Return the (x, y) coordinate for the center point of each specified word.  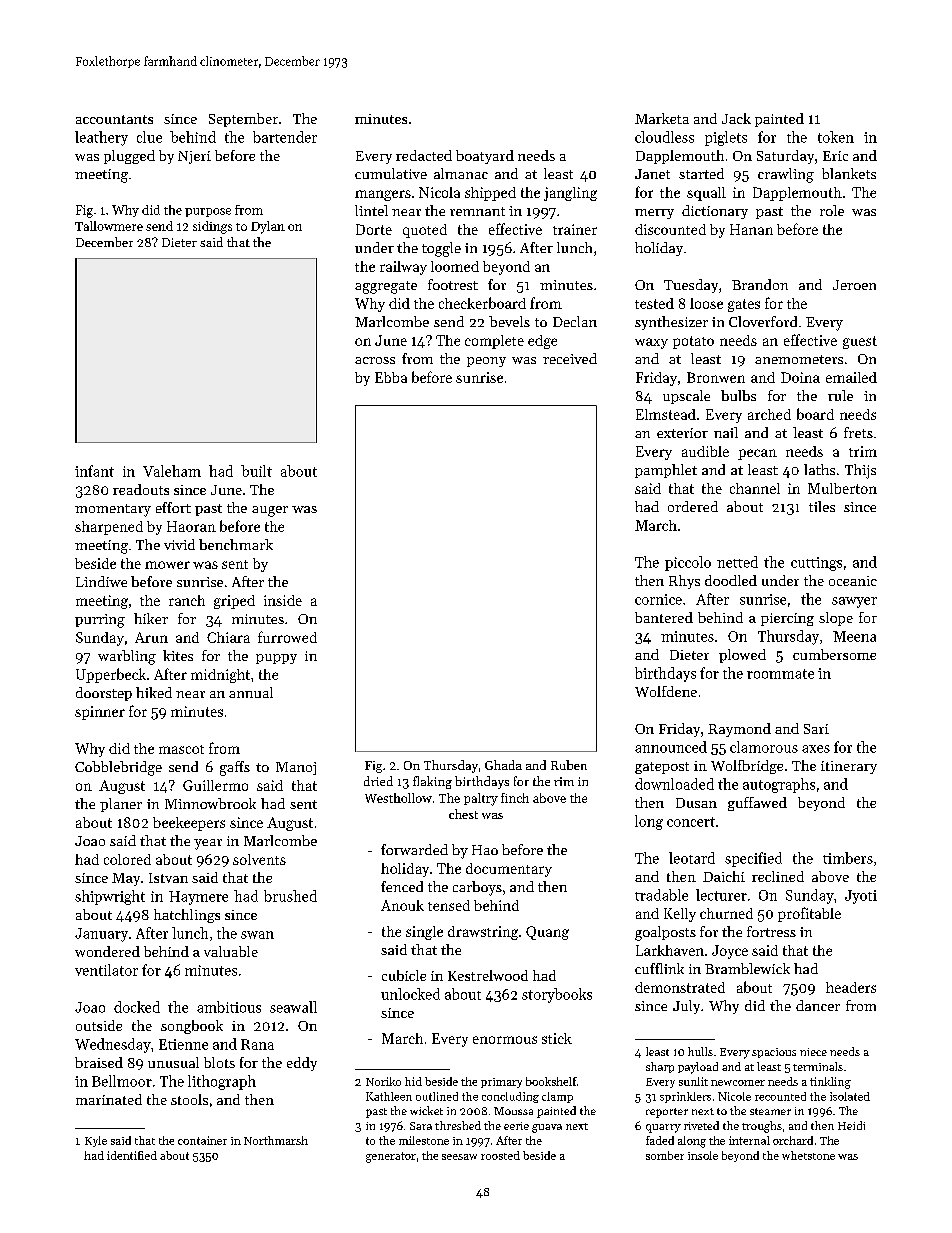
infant (94, 471)
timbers (848, 858)
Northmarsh (276, 1140)
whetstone (808, 1155)
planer (121, 805)
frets (858, 432)
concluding (510, 1097)
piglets (726, 138)
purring (100, 621)
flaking (432, 782)
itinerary (849, 767)
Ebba (391, 377)
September (243, 120)
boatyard (485, 157)
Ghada (503, 765)
